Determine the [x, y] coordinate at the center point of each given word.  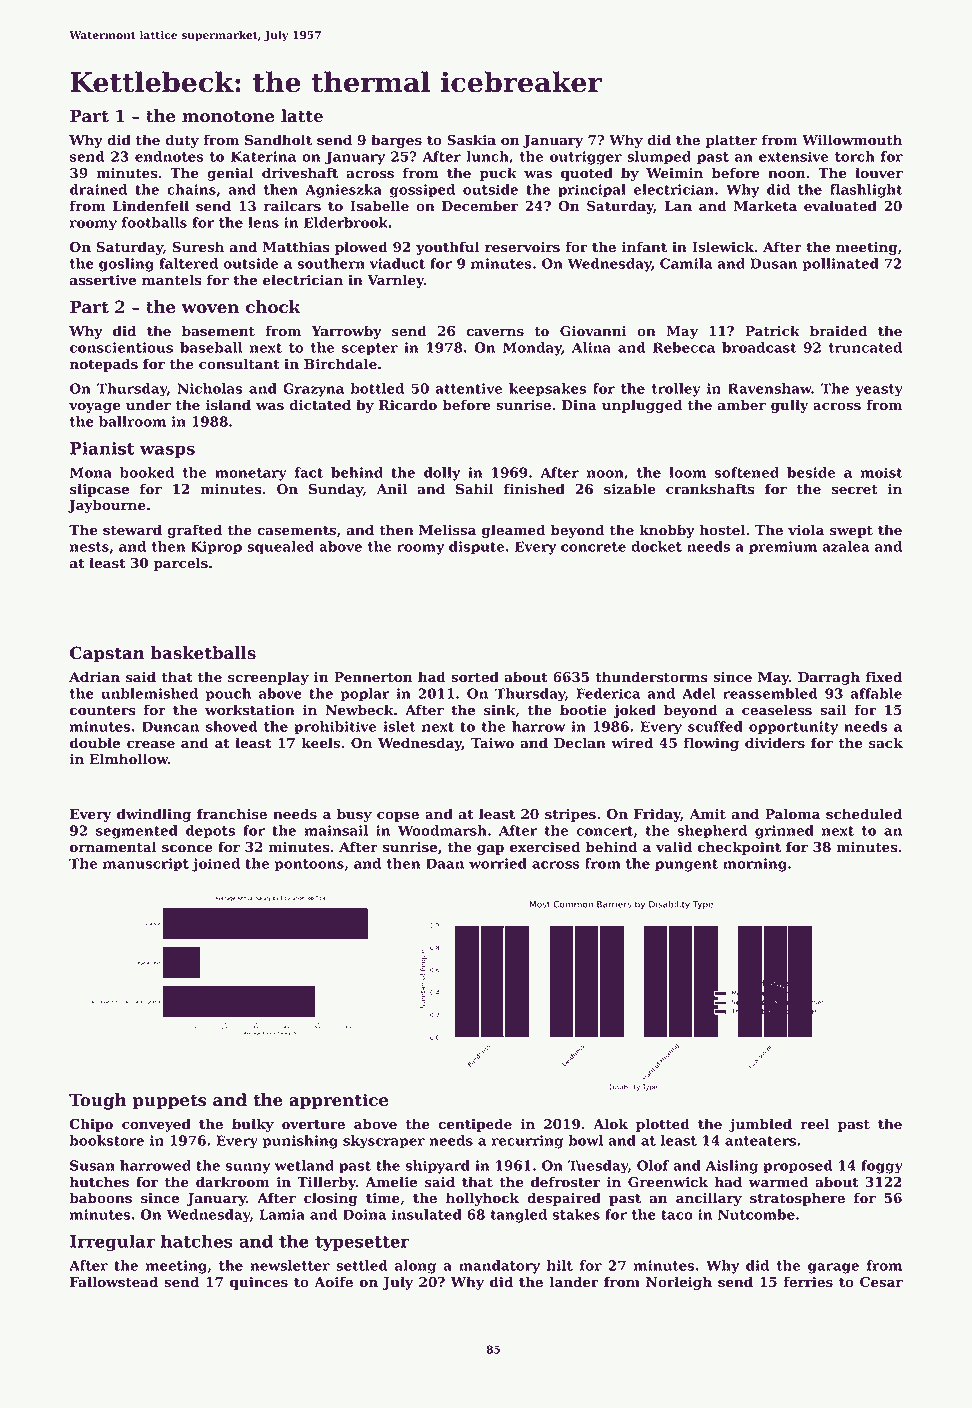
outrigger [586, 158]
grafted [194, 531]
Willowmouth [852, 140]
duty [182, 141]
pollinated [841, 265]
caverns [495, 332]
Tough [98, 1101]
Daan [445, 863]
